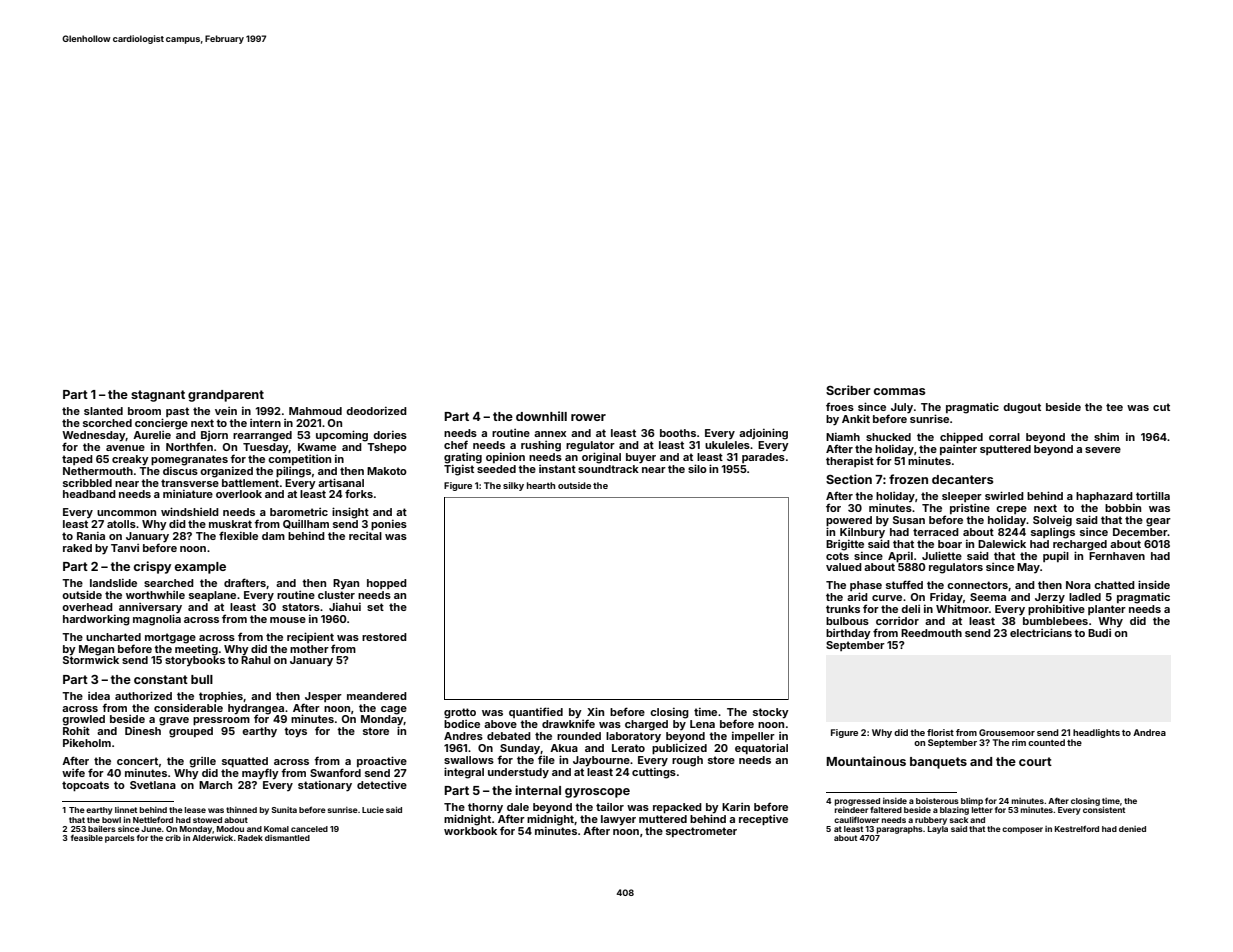 The image size is (1233, 952). I want to click on meandered, so click(377, 696).
